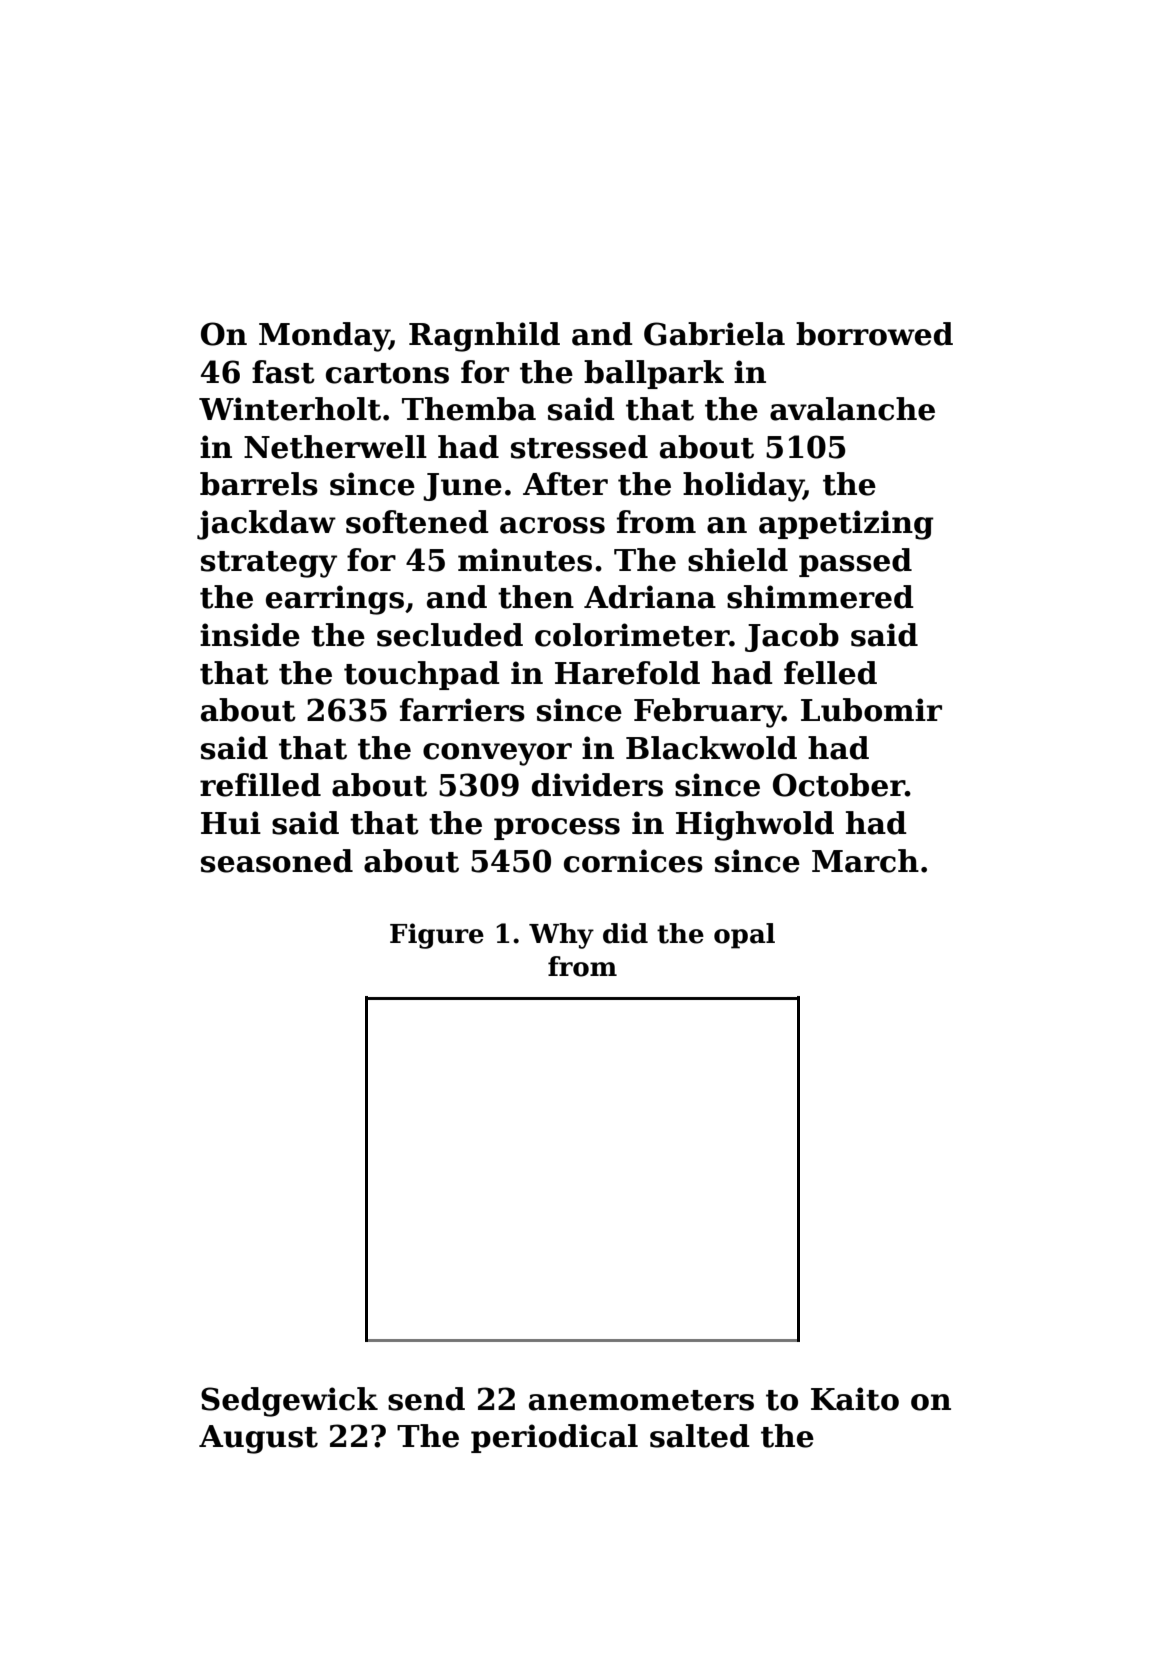  Describe the element at coordinates (554, 1438) in the page. I see `periodical` at that location.
